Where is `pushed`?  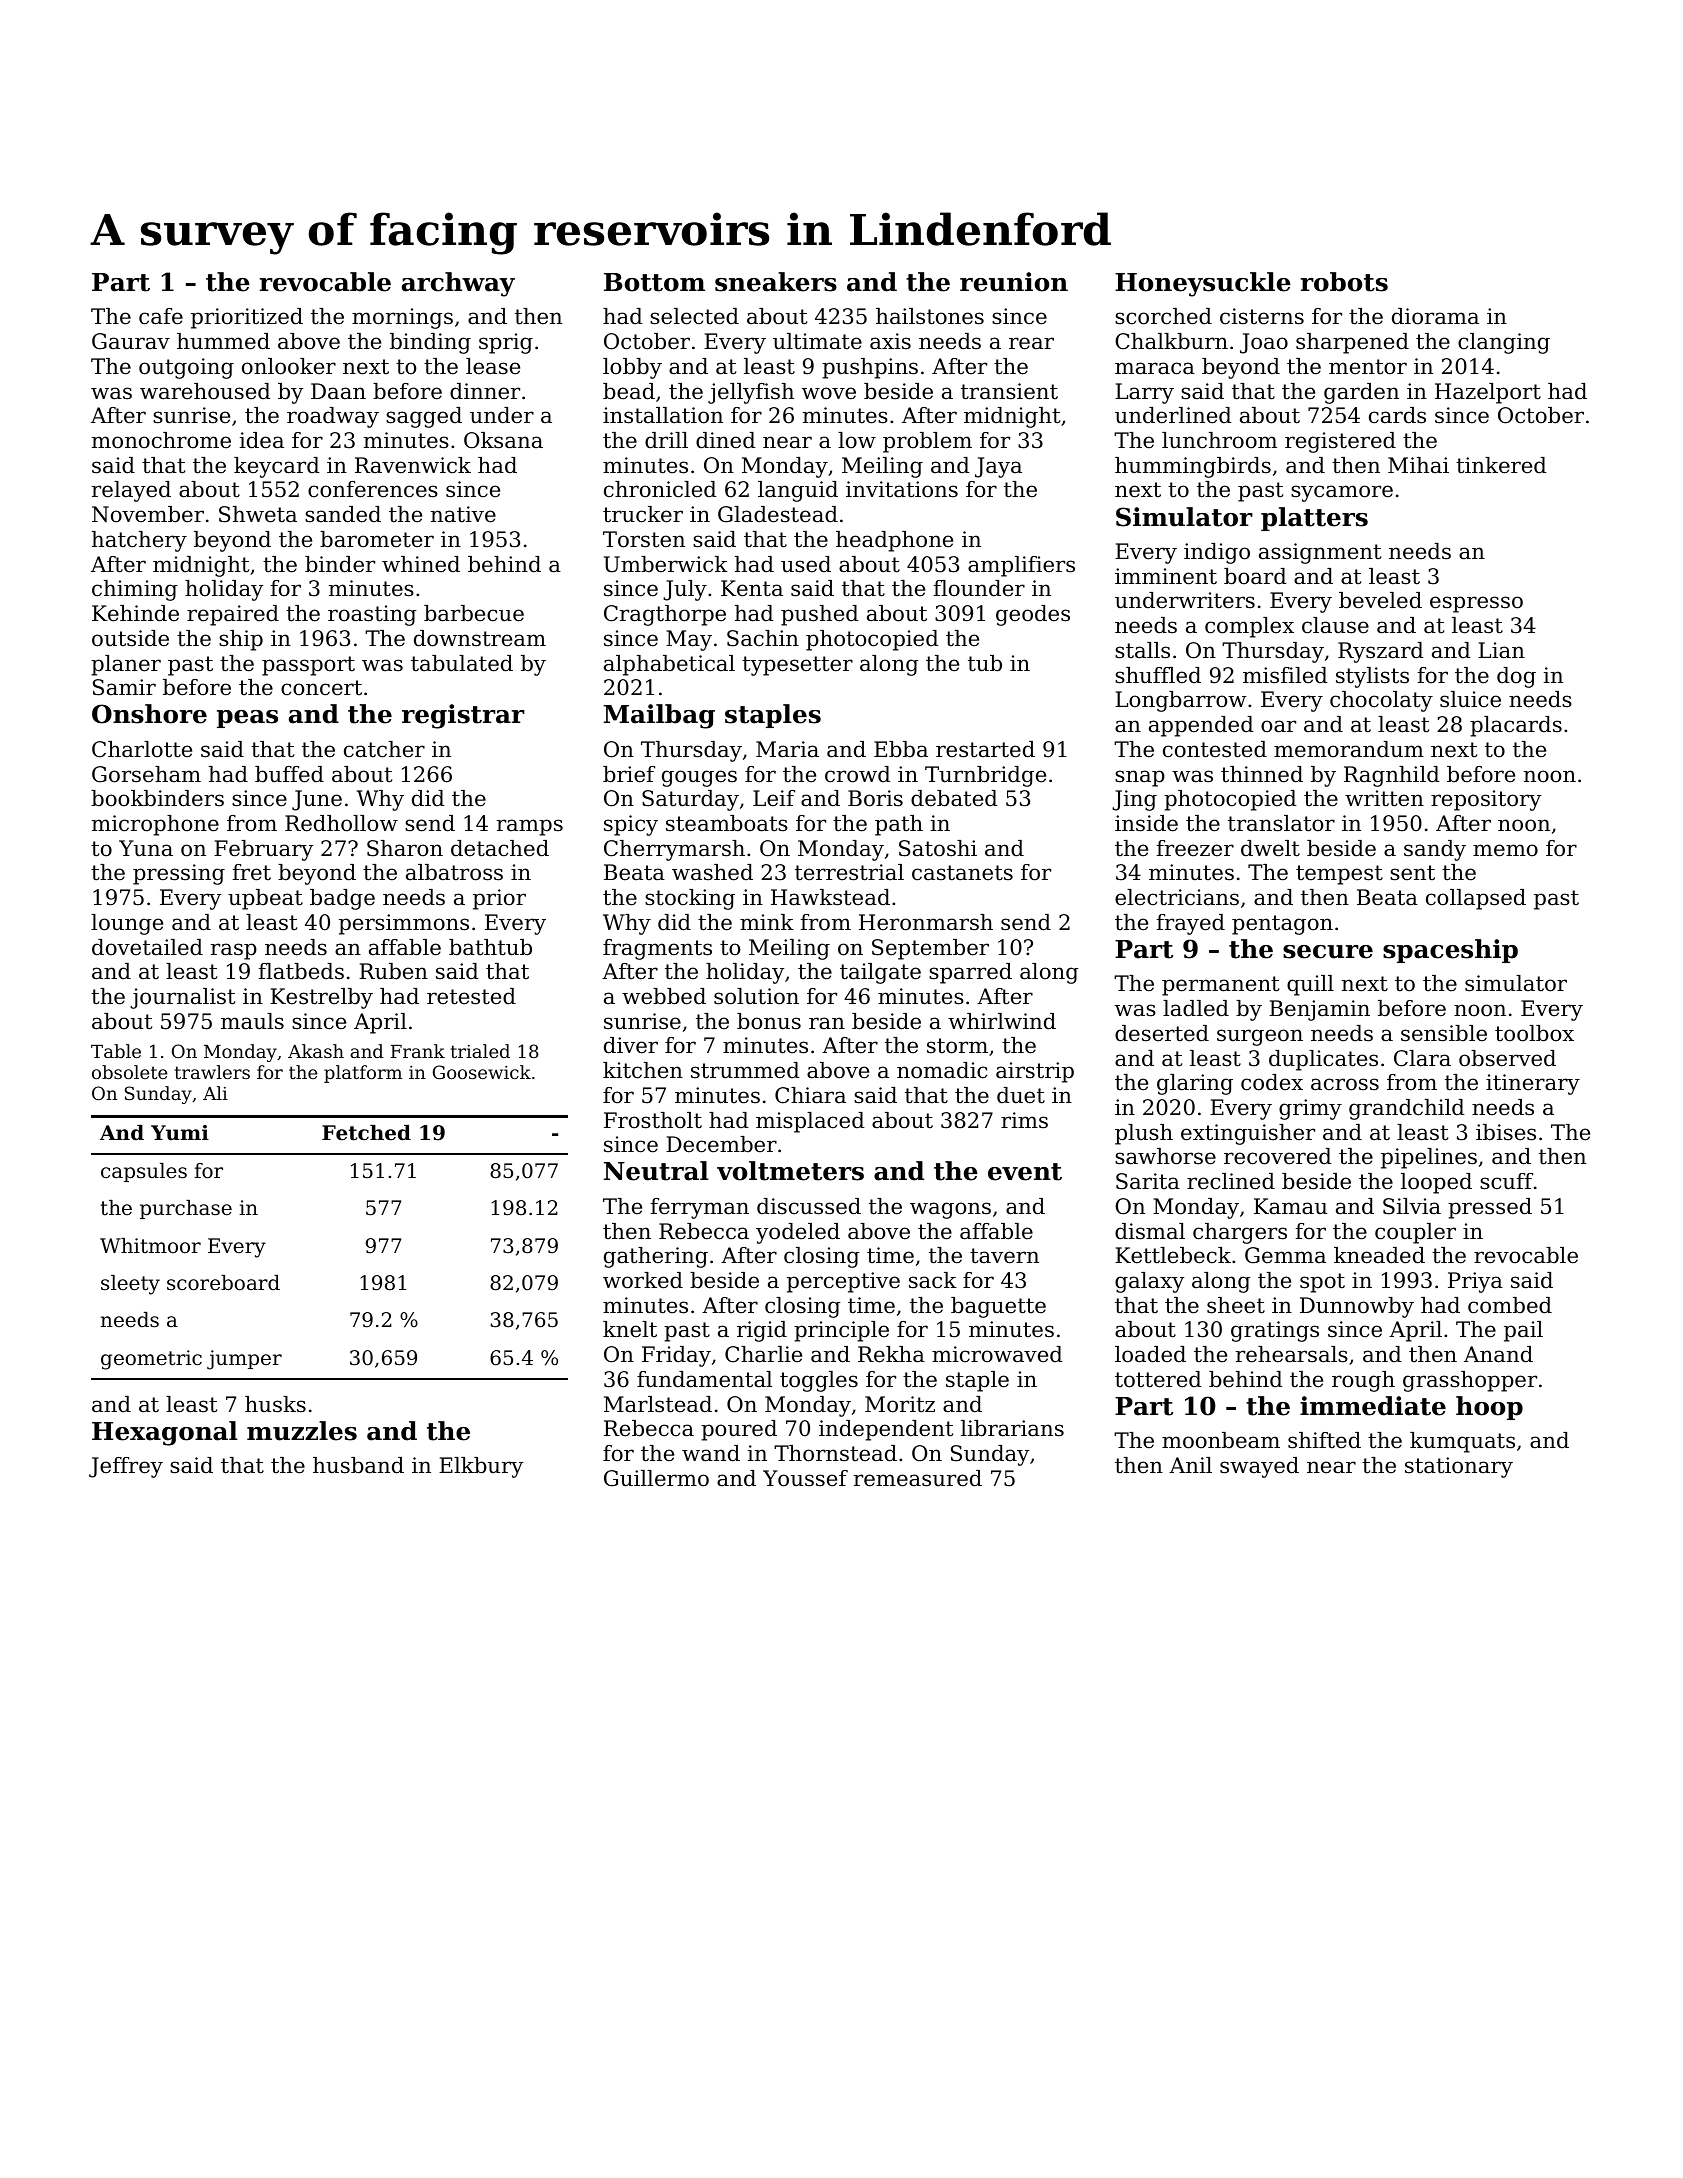 pushed is located at coordinates (820, 615).
